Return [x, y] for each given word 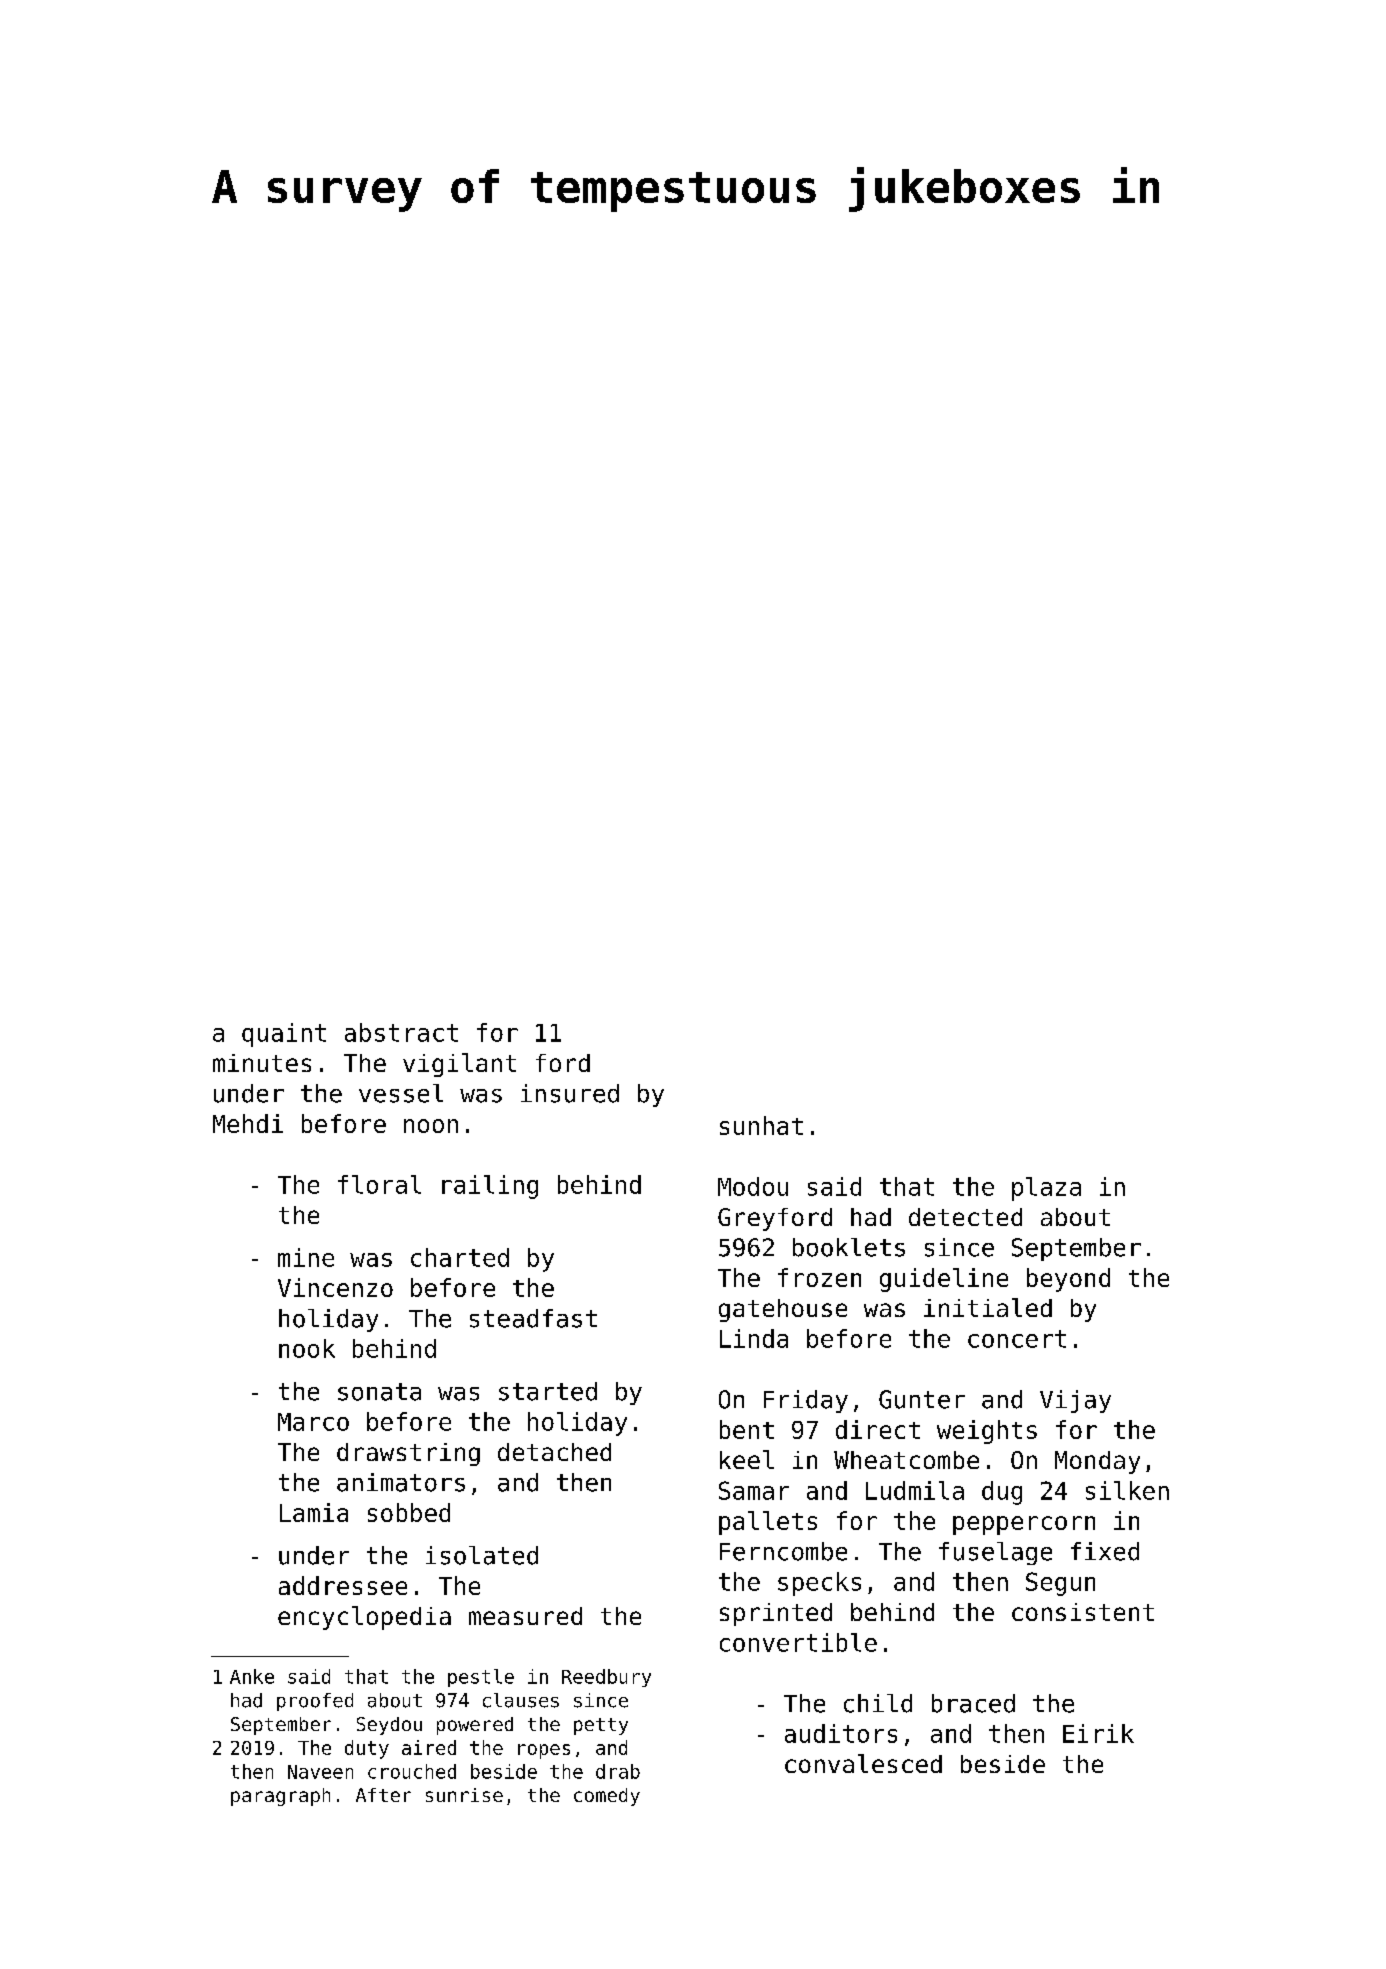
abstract [401, 1032]
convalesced [863, 1763]
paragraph [280, 1797]
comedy [607, 1797]
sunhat [761, 1125]
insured [570, 1093]
